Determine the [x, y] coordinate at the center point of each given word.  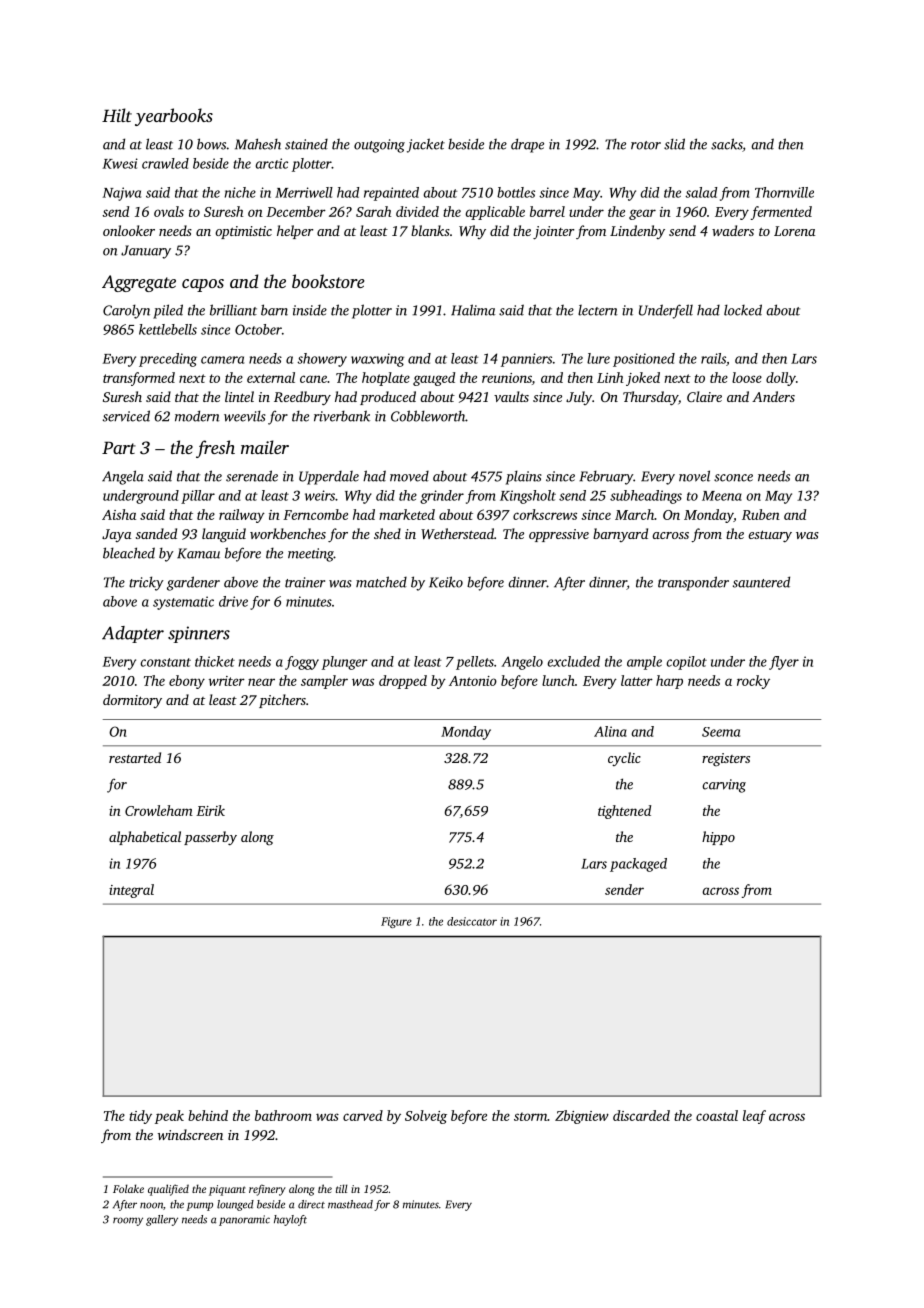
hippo [718, 838]
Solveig [426, 1117]
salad [701, 192]
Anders [773, 396]
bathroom [283, 1115]
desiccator [472, 921]
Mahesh [258, 144]
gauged [434, 379]
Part [119, 447]
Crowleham [159, 810]
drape [527, 145]
